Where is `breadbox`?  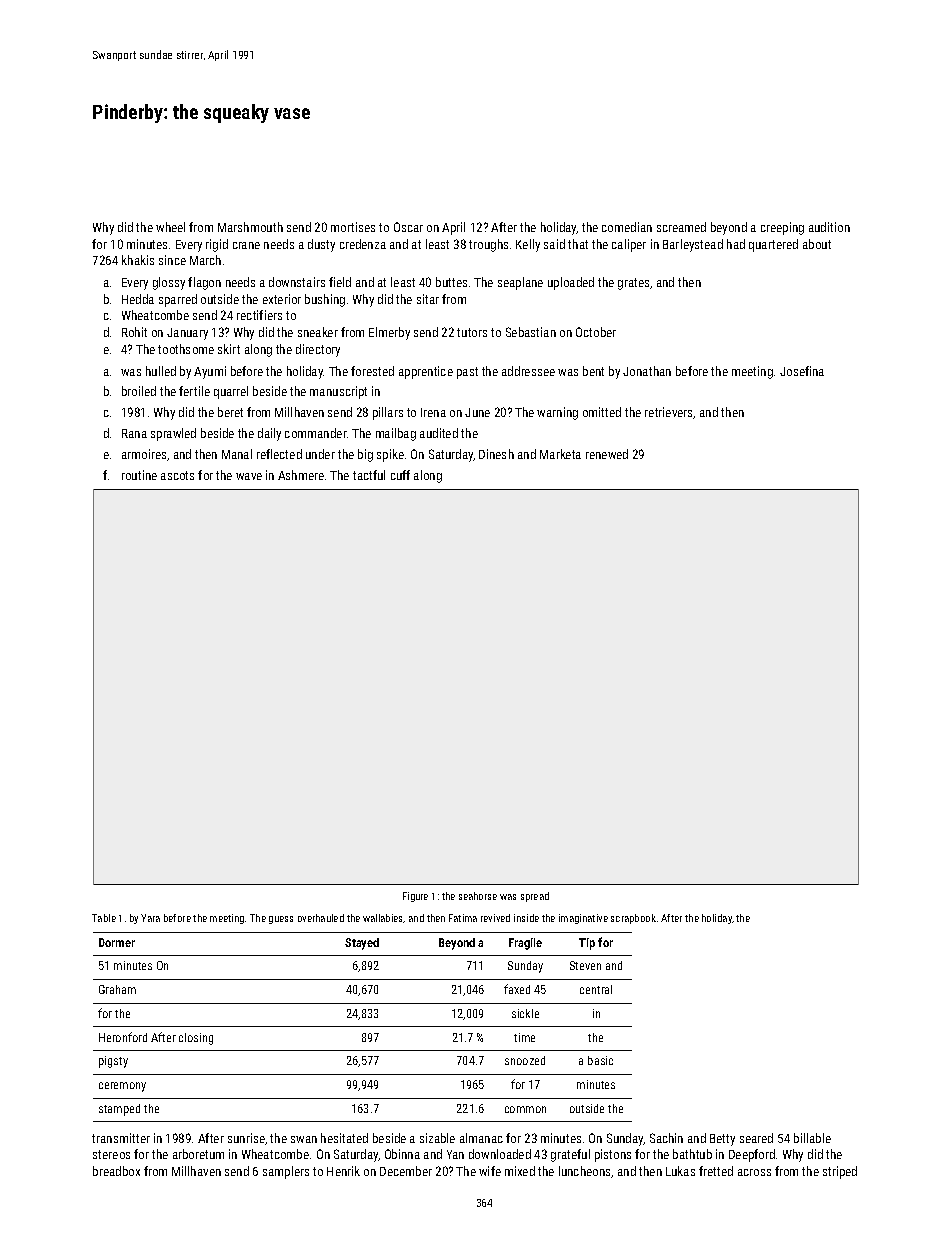 breadbox is located at coordinates (116, 1171).
